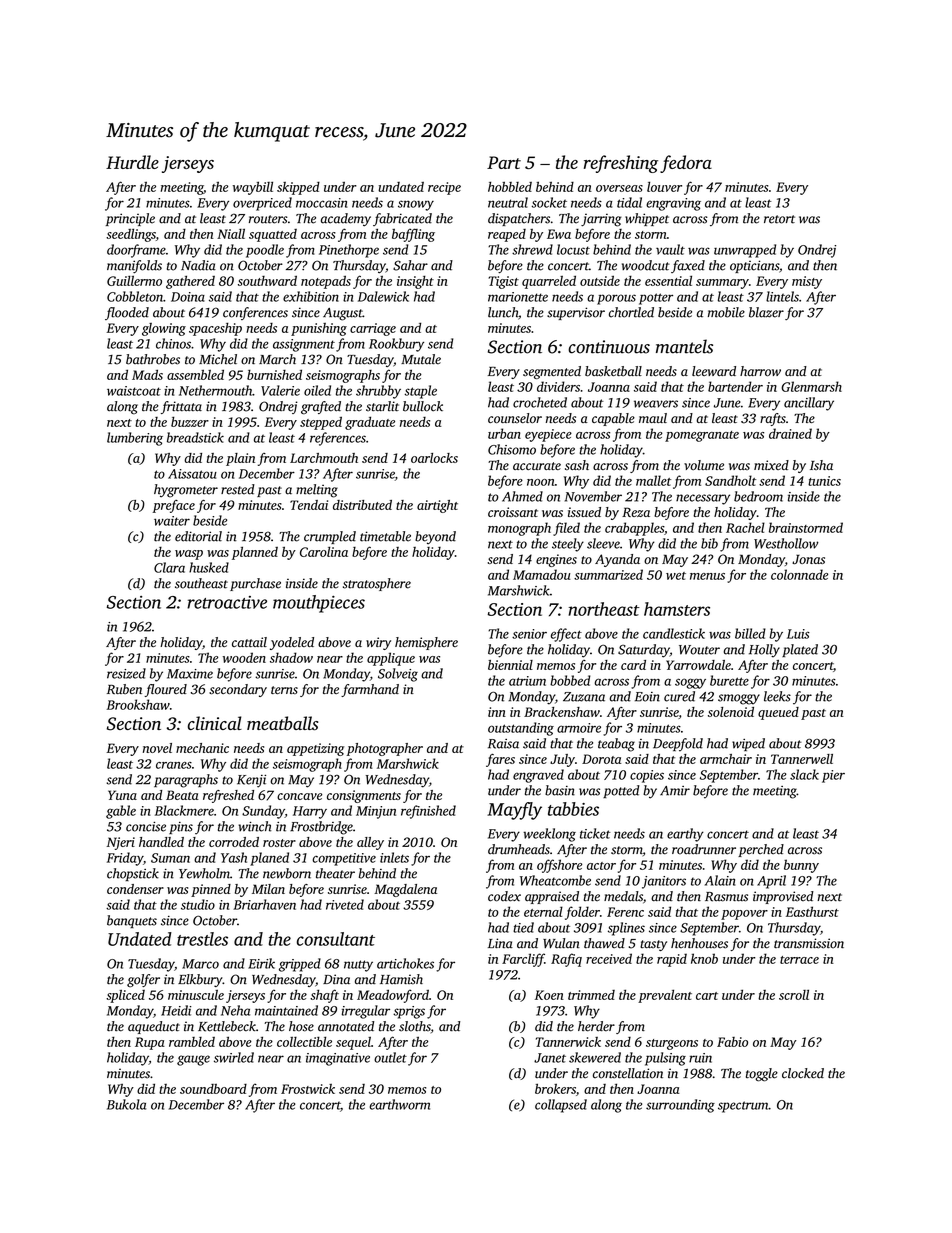 This screenshot has width=952, height=1233. Describe the element at coordinates (702, 436) in the screenshot. I see `pomegranate` at that location.
